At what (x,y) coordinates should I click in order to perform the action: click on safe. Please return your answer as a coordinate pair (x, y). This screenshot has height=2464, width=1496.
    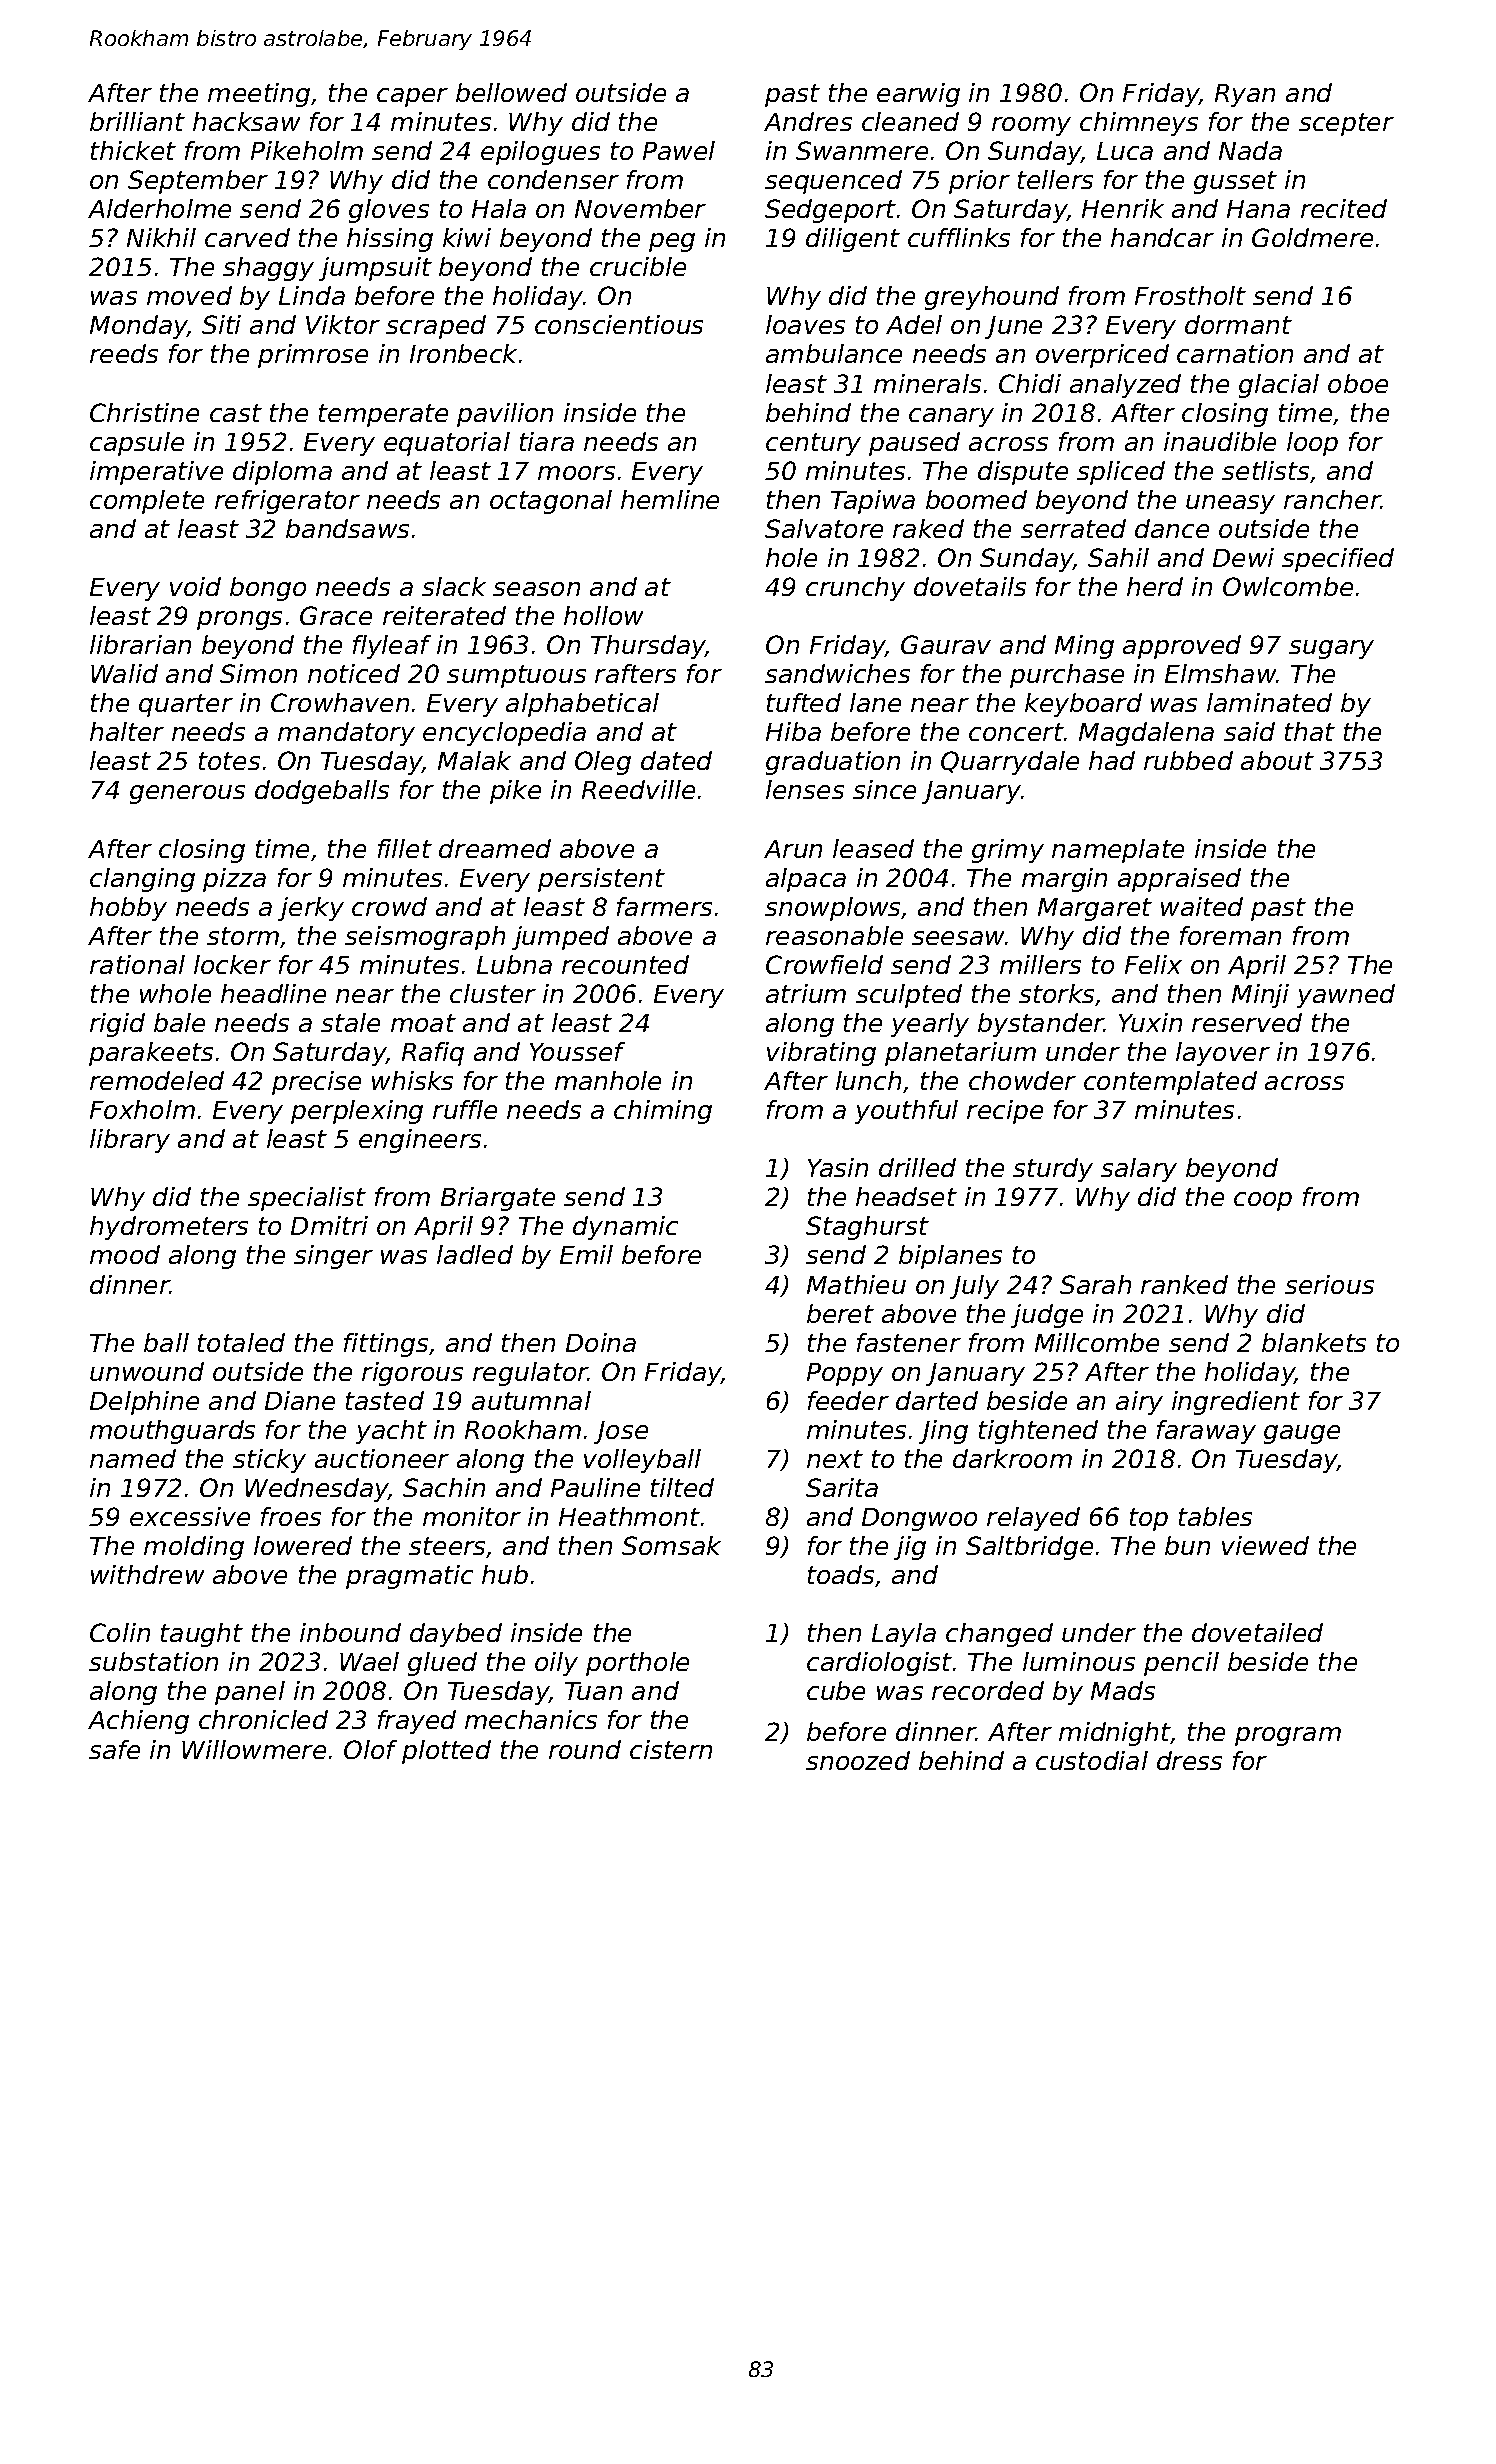
    Looking at the image, I should click on (114, 1749).
